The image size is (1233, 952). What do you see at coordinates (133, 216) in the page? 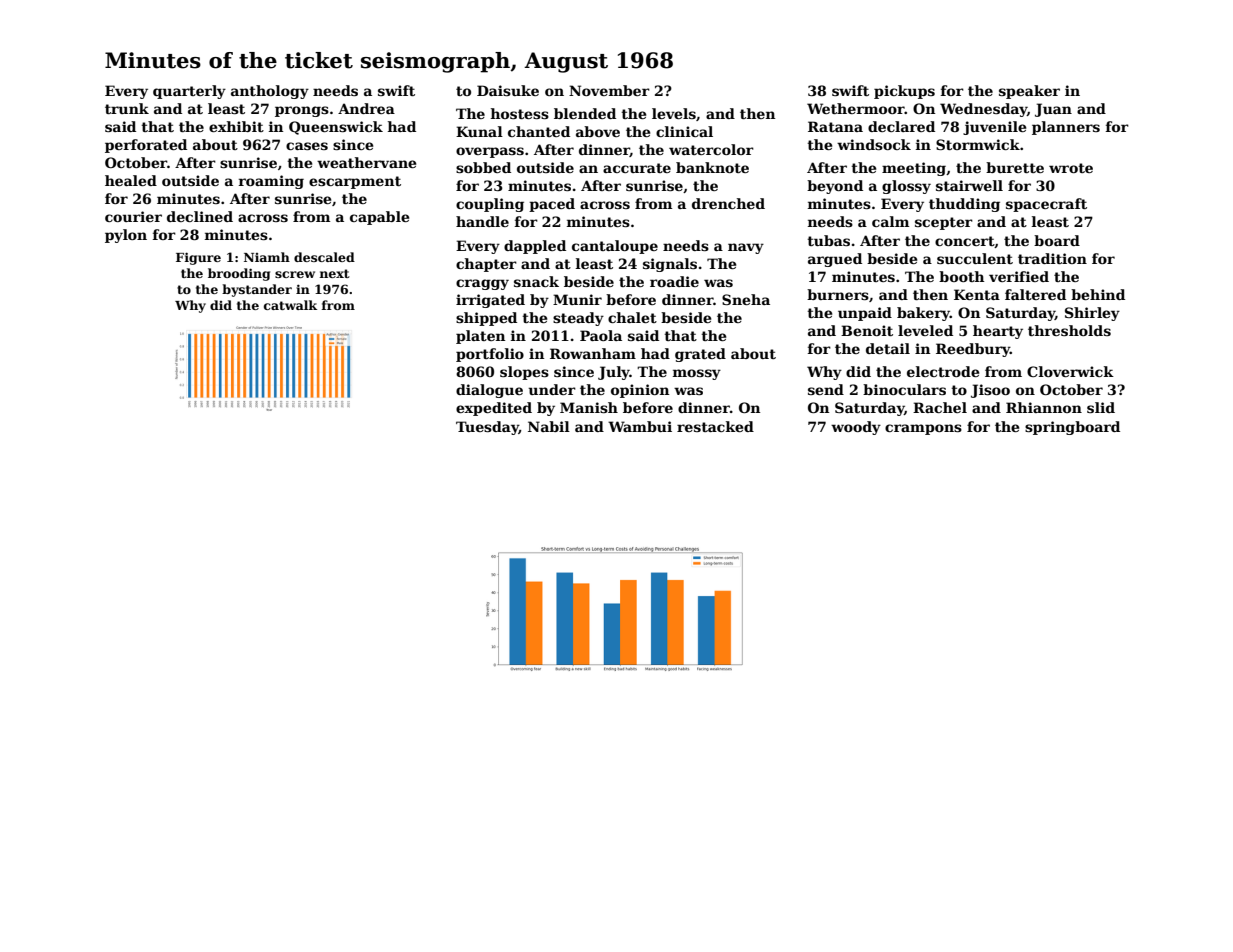
I see `courier` at bounding box center [133, 216].
